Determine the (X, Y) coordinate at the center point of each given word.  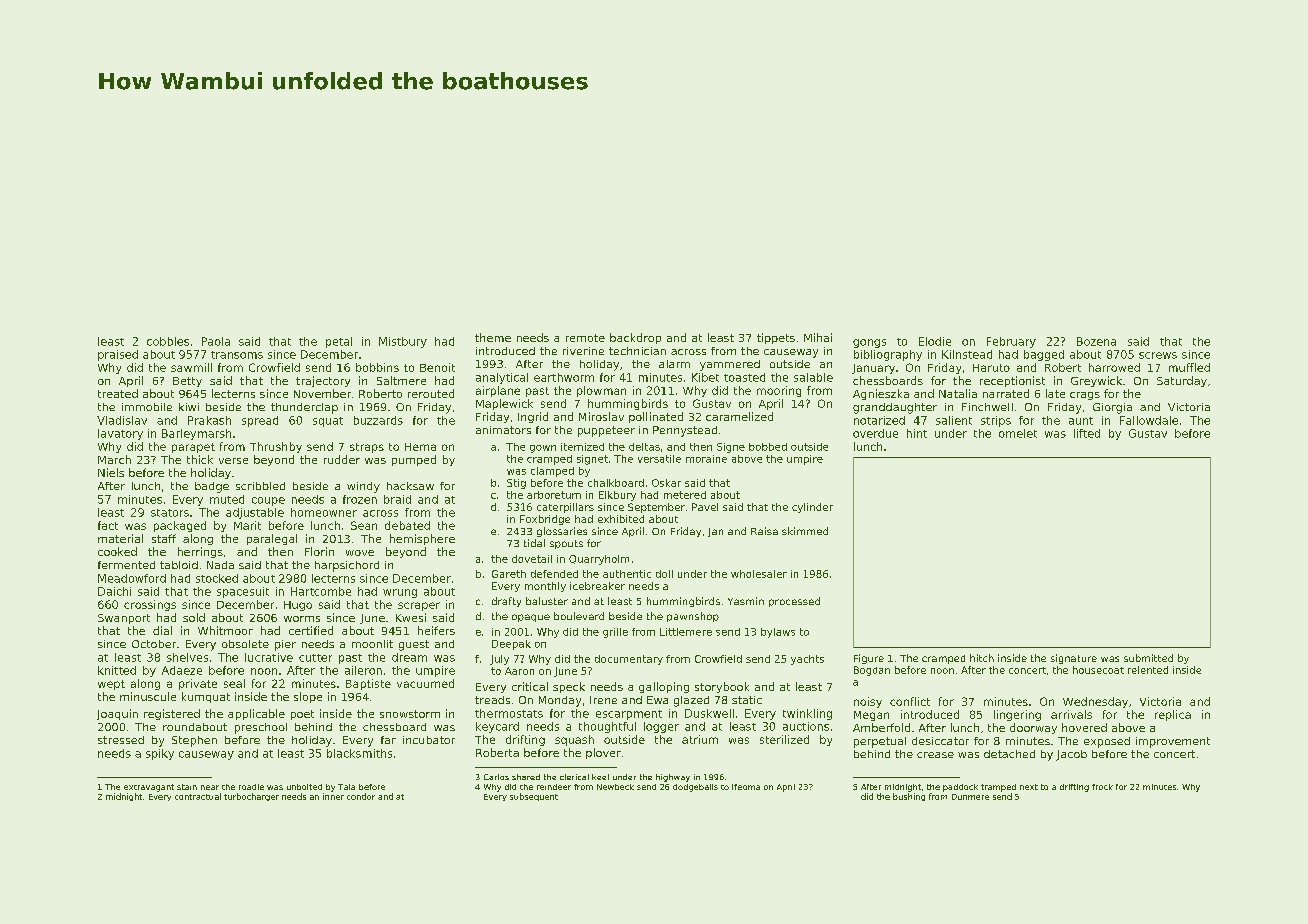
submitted (1148, 658)
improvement (1173, 742)
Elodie (935, 341)
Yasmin (746, 601)
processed (794, 602)
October (154, 644)
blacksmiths (359, 753)
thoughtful (607, 727)
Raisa (764, 531)
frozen (360, 499)
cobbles (168, 341)
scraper (419, 606)
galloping (664, 687)
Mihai (818, 337)
